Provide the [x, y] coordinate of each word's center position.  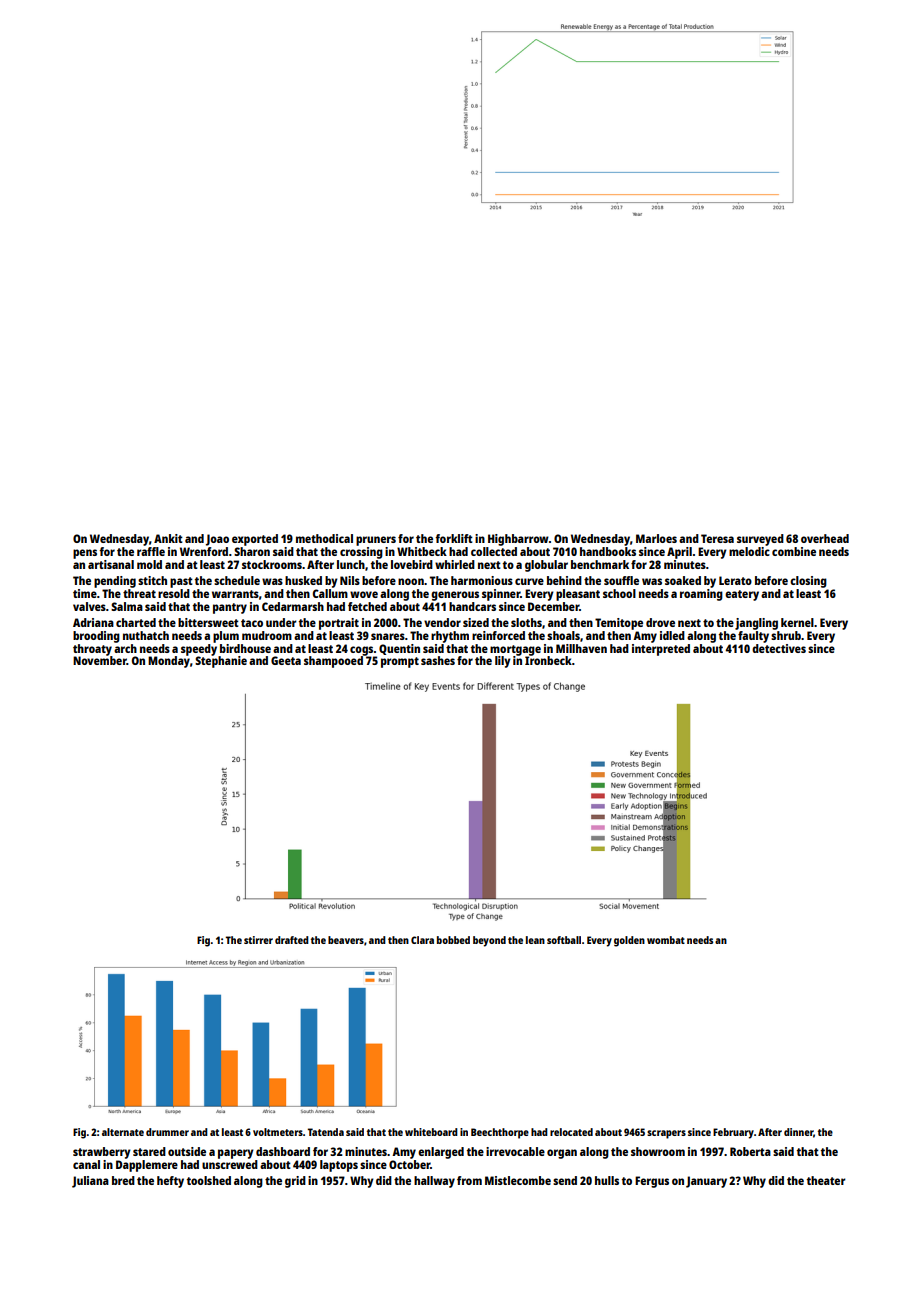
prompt [400, 662]
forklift [454, 538]
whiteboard [431, 1132]
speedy [199, 650]
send [565, 1180]
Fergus [652, 1182]
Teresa [717, 538]
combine [794, 551]
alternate [123, 1132]
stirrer [258, 940]
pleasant [578, 595]
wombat [666, 940]
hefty [170, 1182]
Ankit [168, 538]
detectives [779, 648]
